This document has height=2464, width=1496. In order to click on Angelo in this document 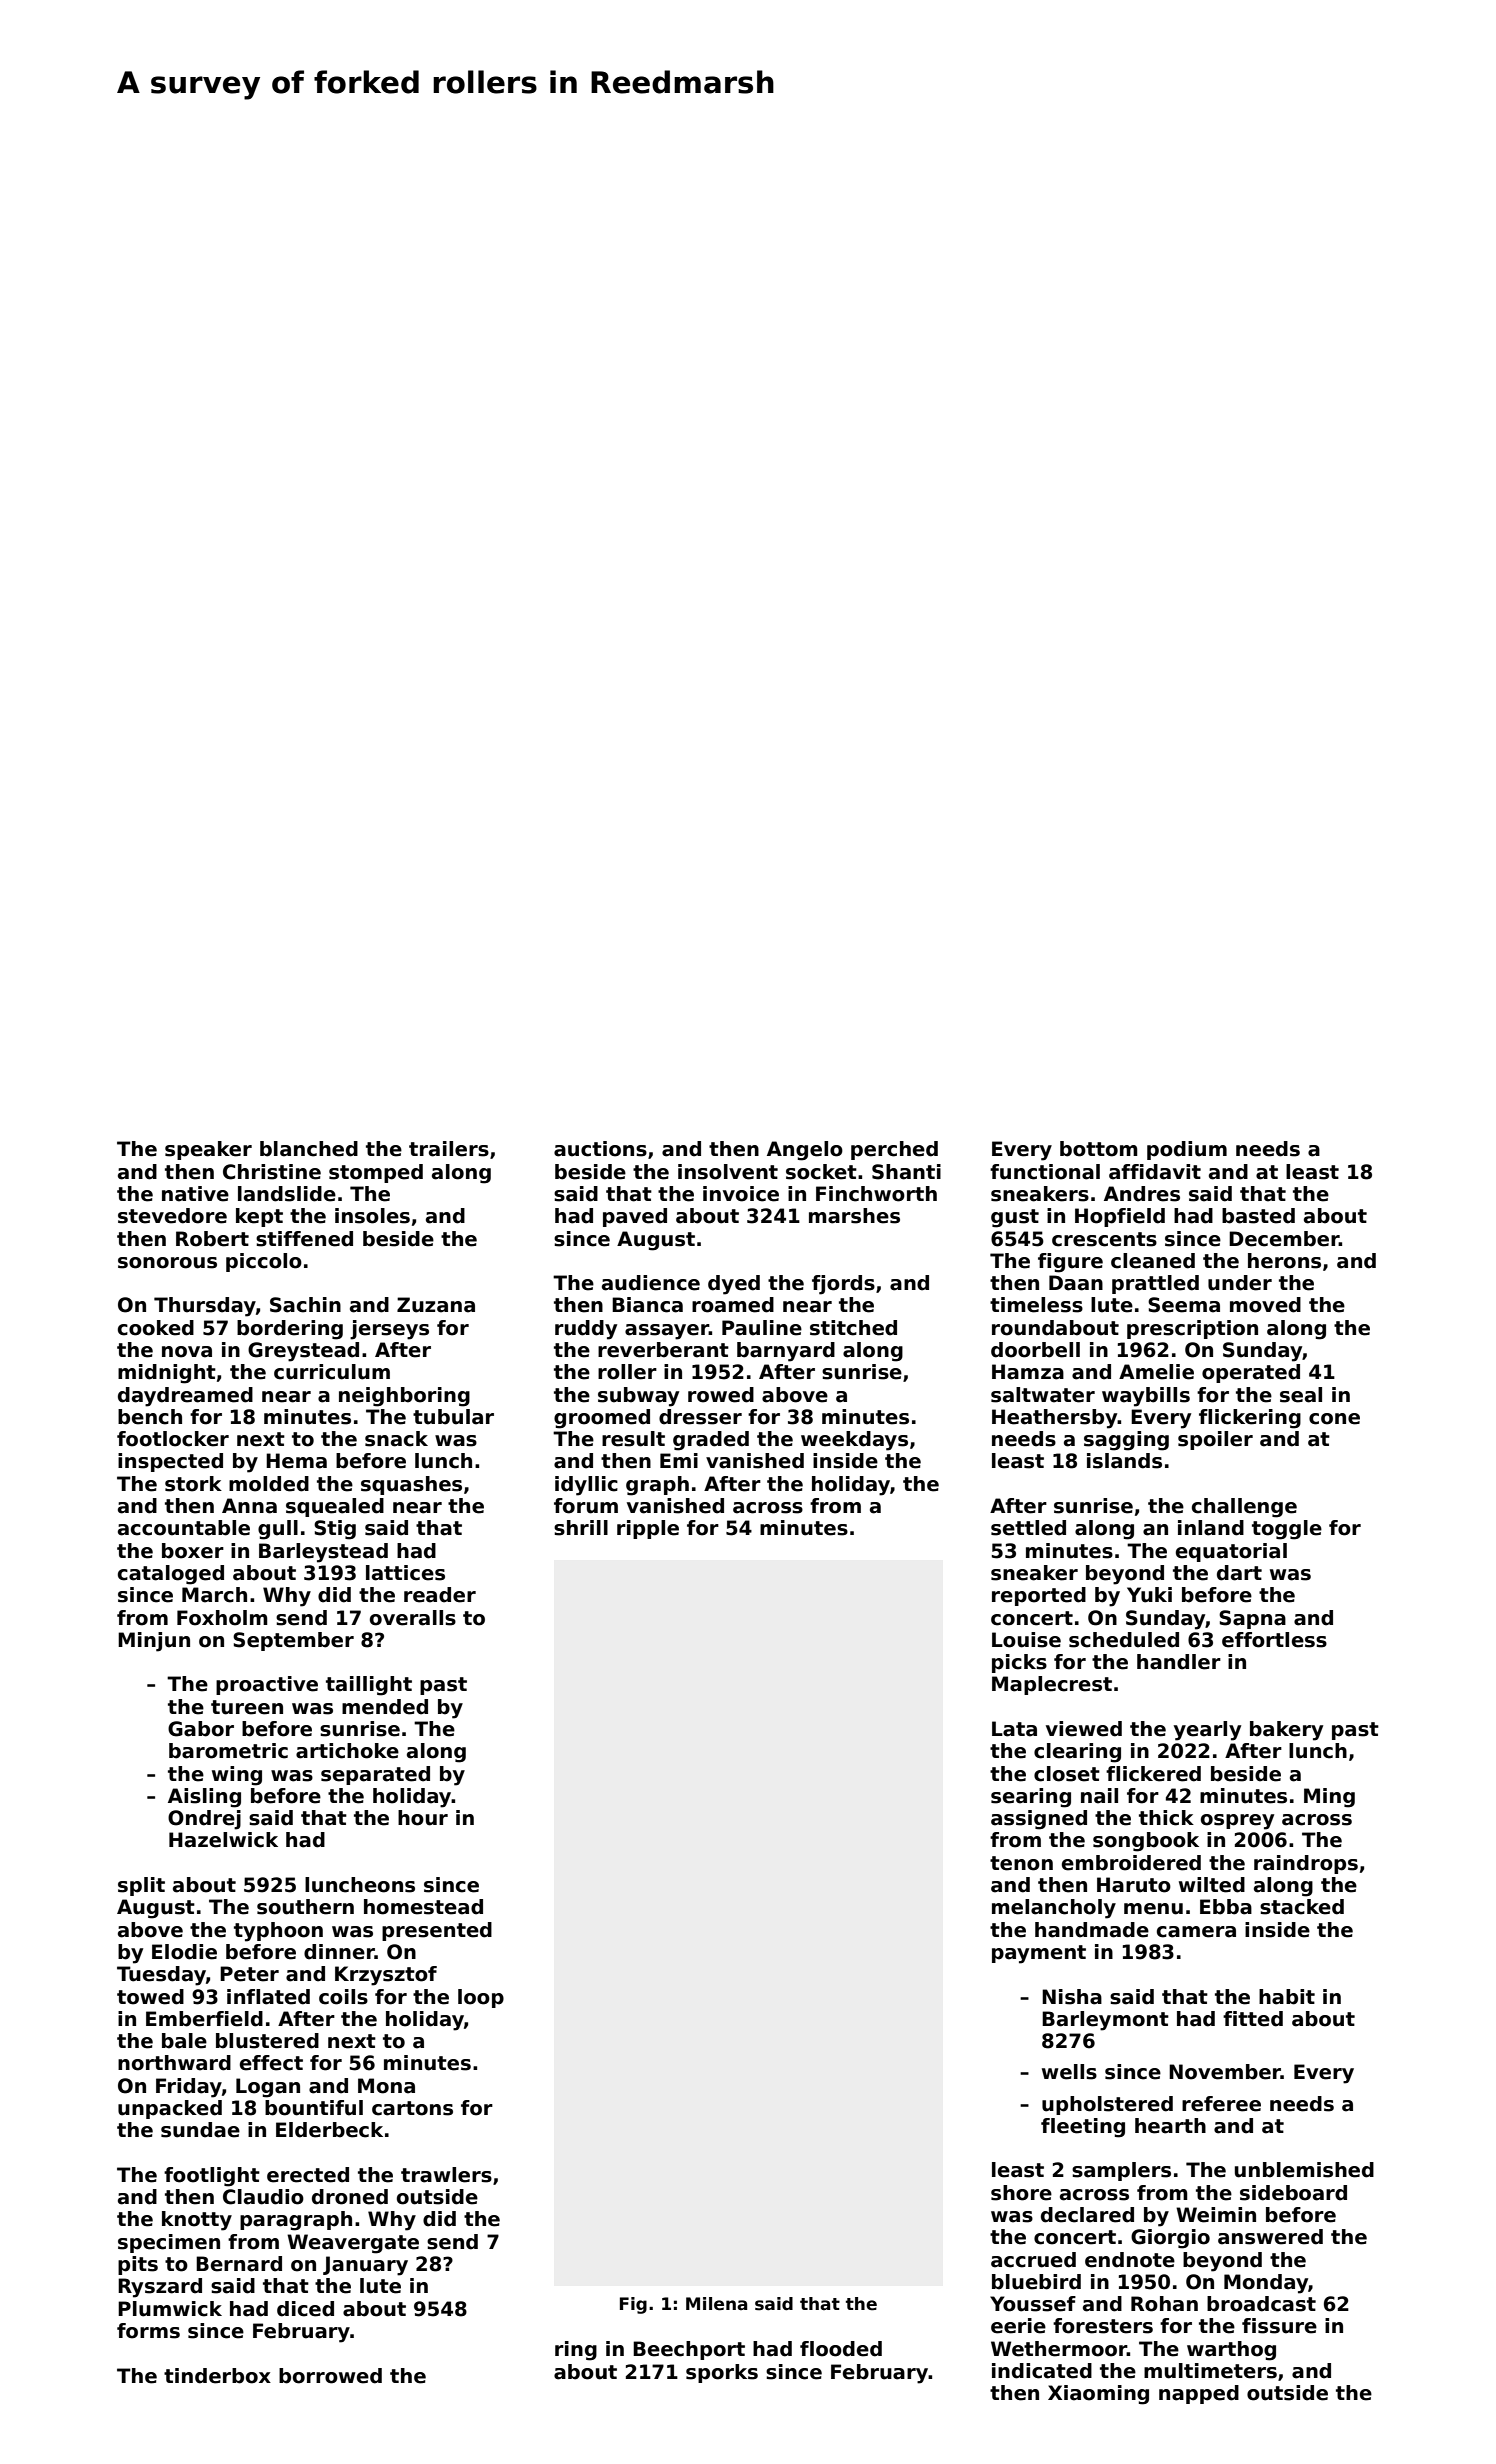, I will do `click(805, 1151)`.
